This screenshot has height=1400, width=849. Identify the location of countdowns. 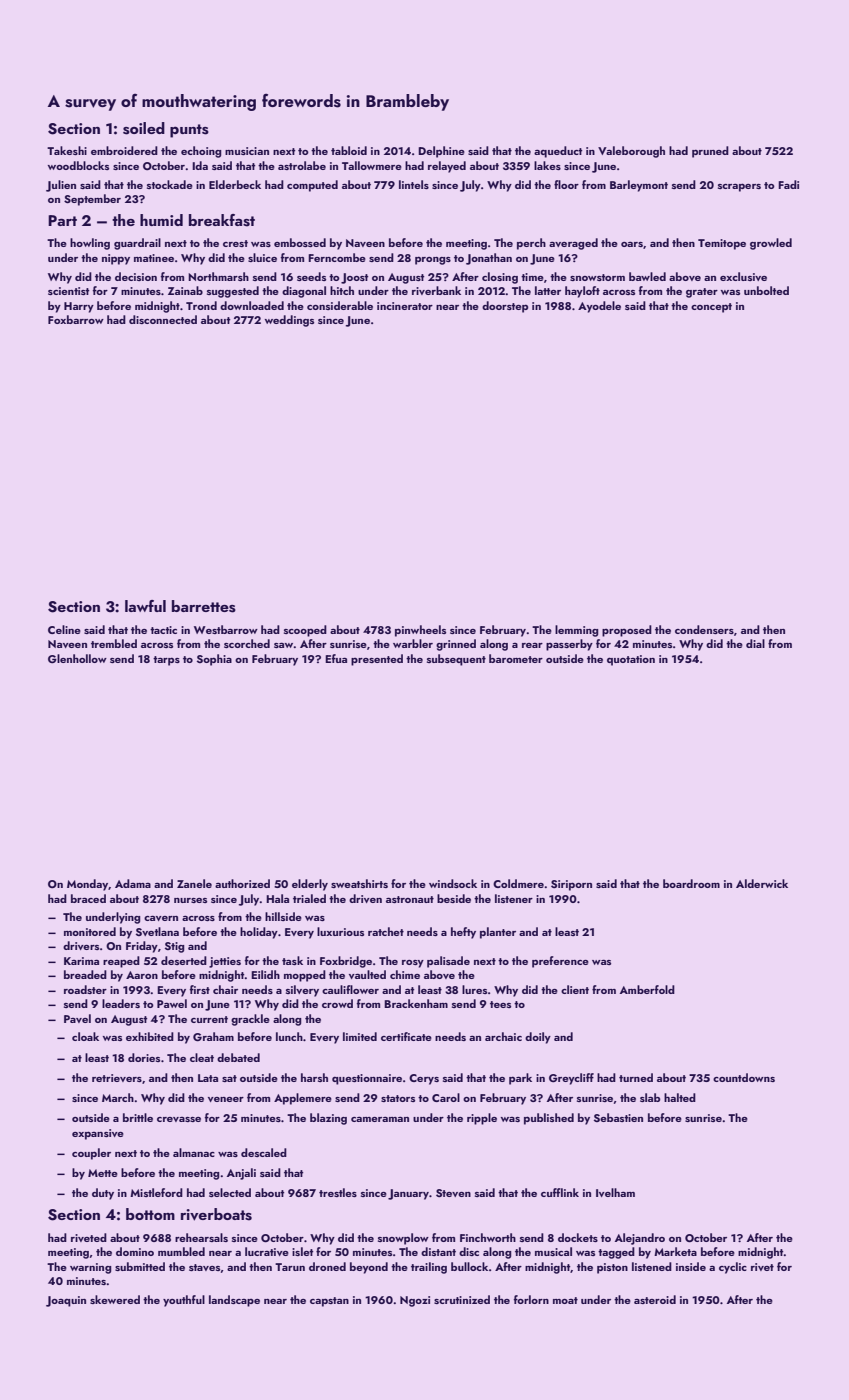
(744, 1077).
